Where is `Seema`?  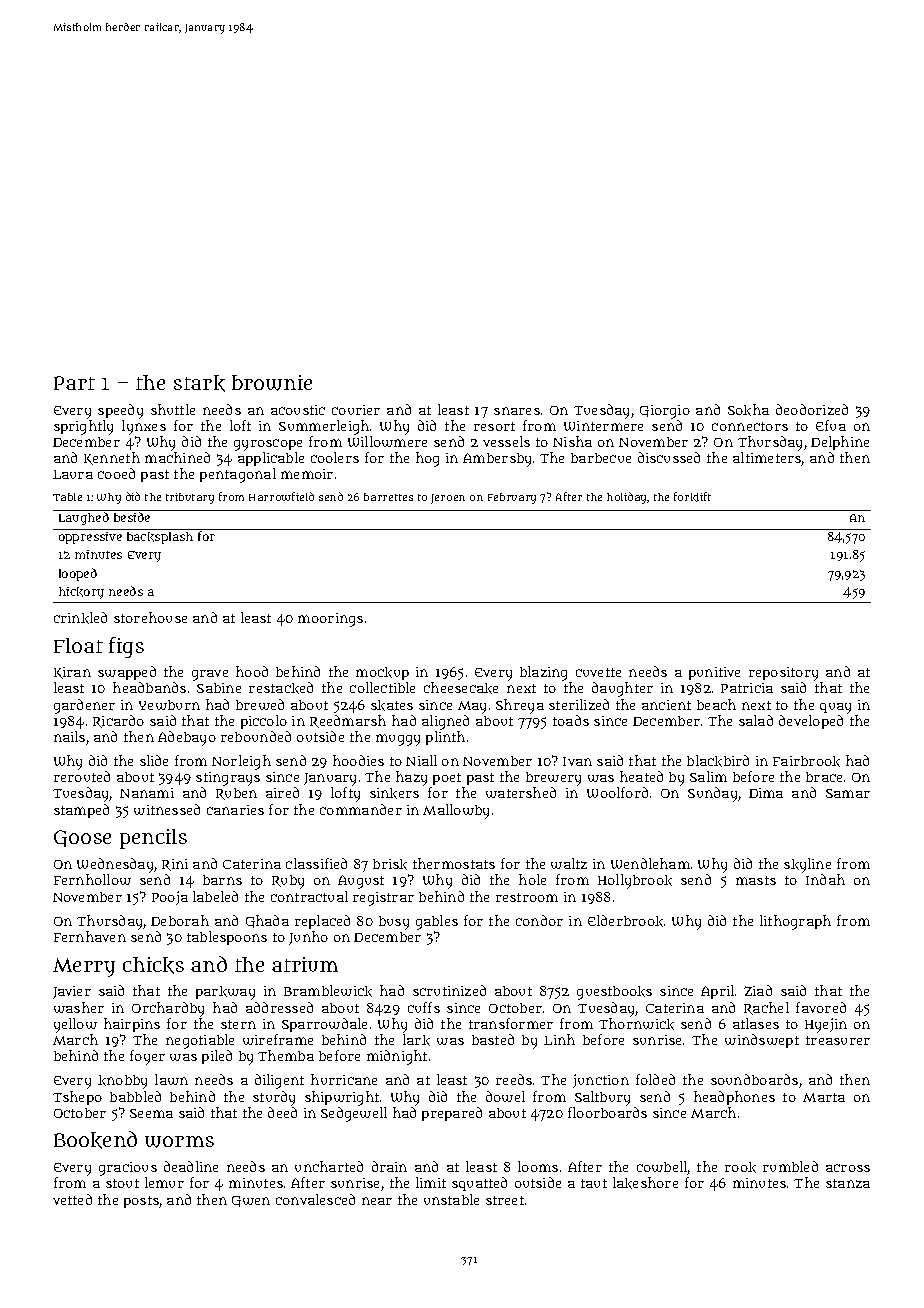
Seema is located at coordinates (151, 1113).
